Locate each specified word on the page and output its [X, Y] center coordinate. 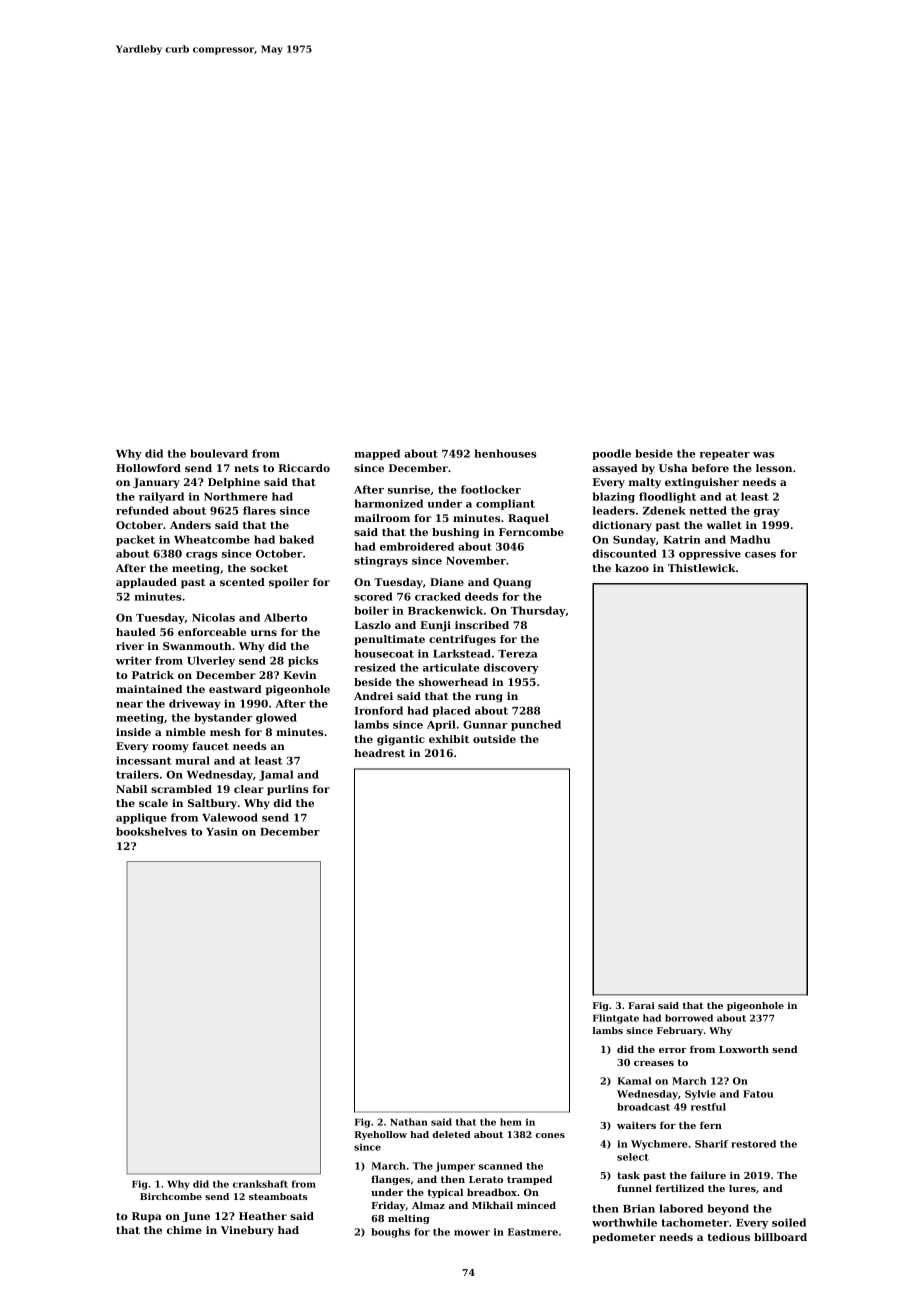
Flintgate [616, 1019]
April [441, 725]
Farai [641, 1005]
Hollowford [148, 468]
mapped [377, 454]
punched [536, 725]
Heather [263, 1216]
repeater [725, 455]
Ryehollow [381, 1135]
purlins [288, 790]
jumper [455, 1167]
